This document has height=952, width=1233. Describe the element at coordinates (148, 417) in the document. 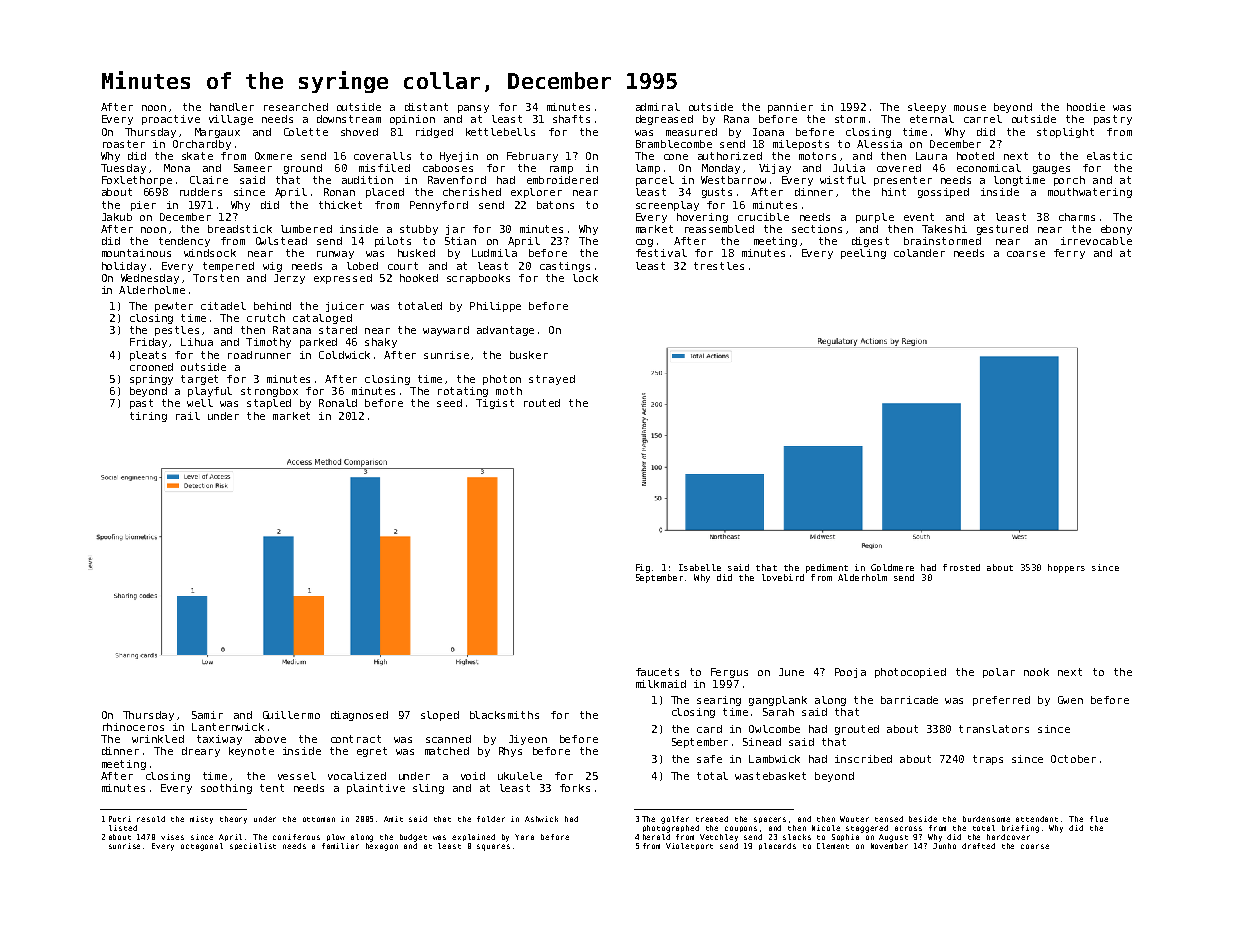

I see `tiring` at that location.
